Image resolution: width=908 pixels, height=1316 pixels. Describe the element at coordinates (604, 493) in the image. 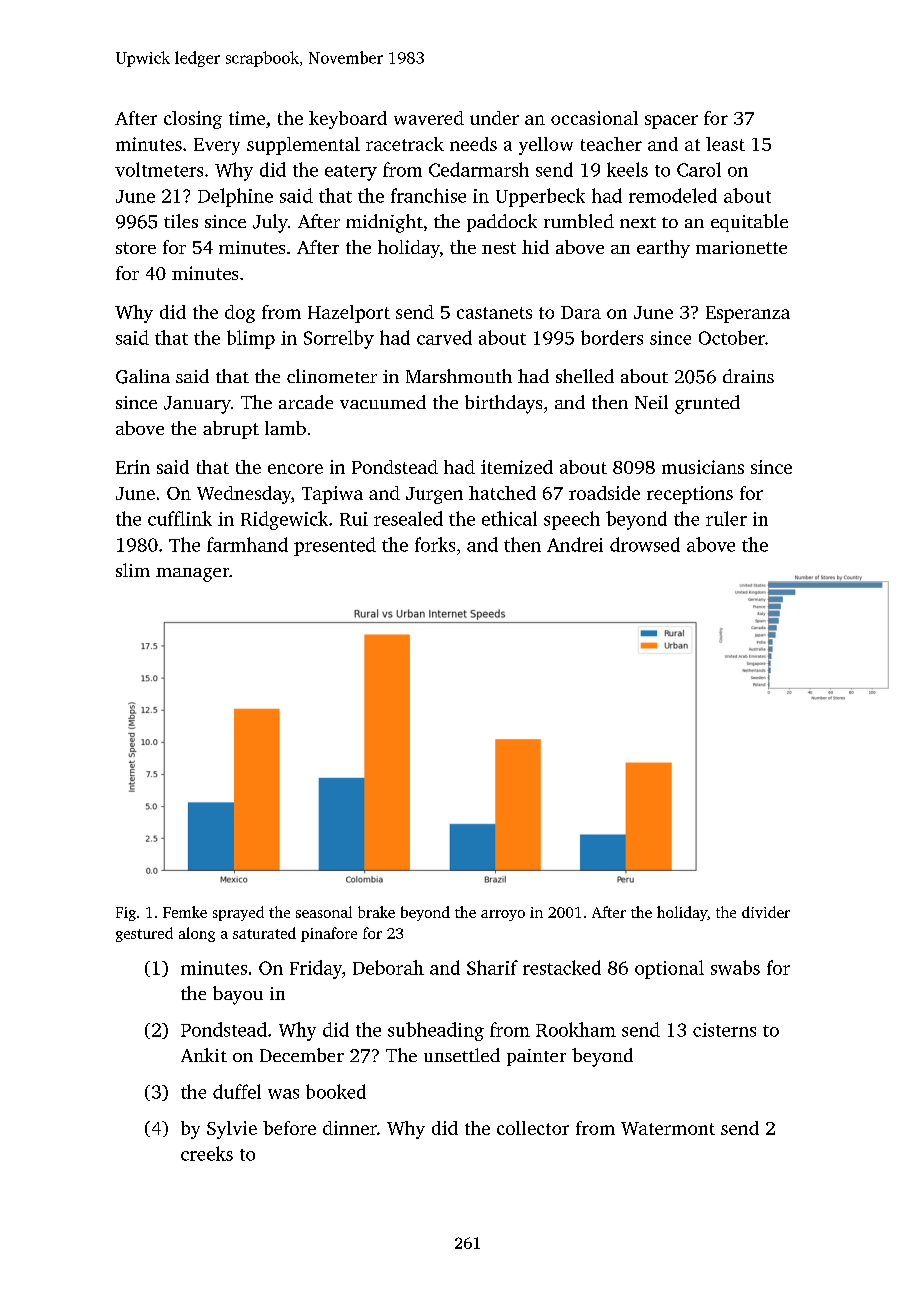

I see `roadside` at that location.
